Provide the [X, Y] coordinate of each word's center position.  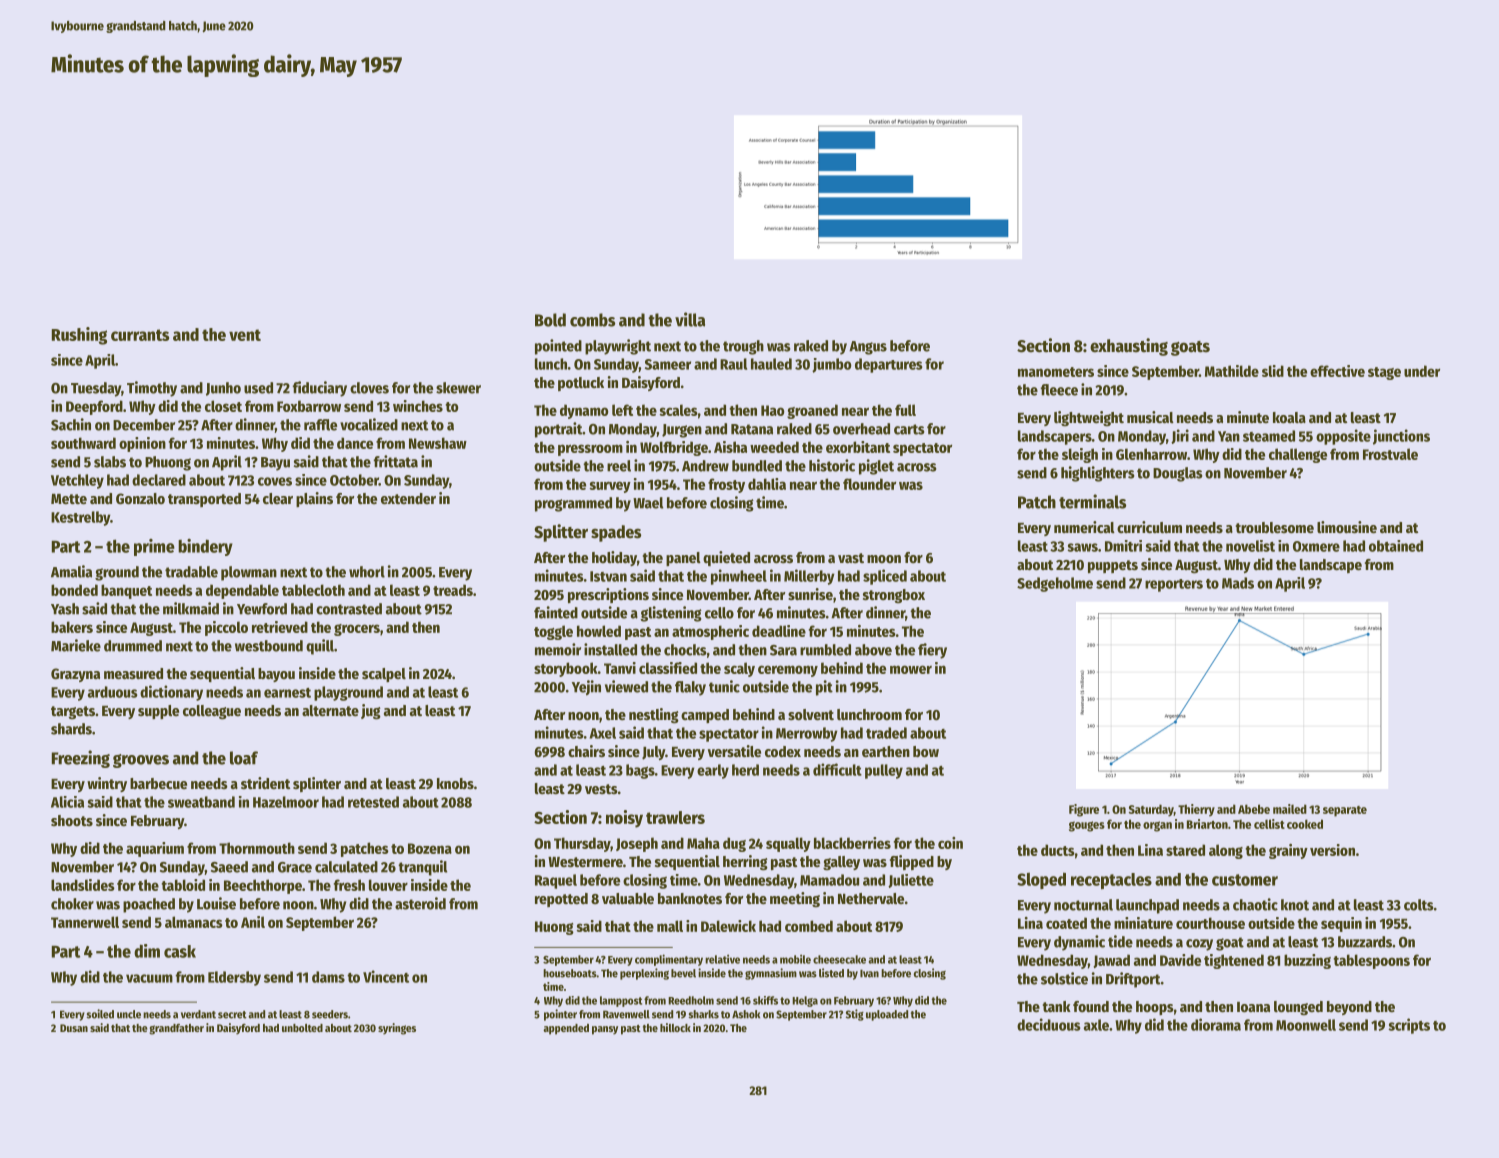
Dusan [74, 1028]
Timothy [152, 389]
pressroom [590, 450]
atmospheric [710, 632]
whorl [367, 572]
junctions [1401, 437]
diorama [1216, 1024]
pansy [605, 1030]
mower [911, 669]
